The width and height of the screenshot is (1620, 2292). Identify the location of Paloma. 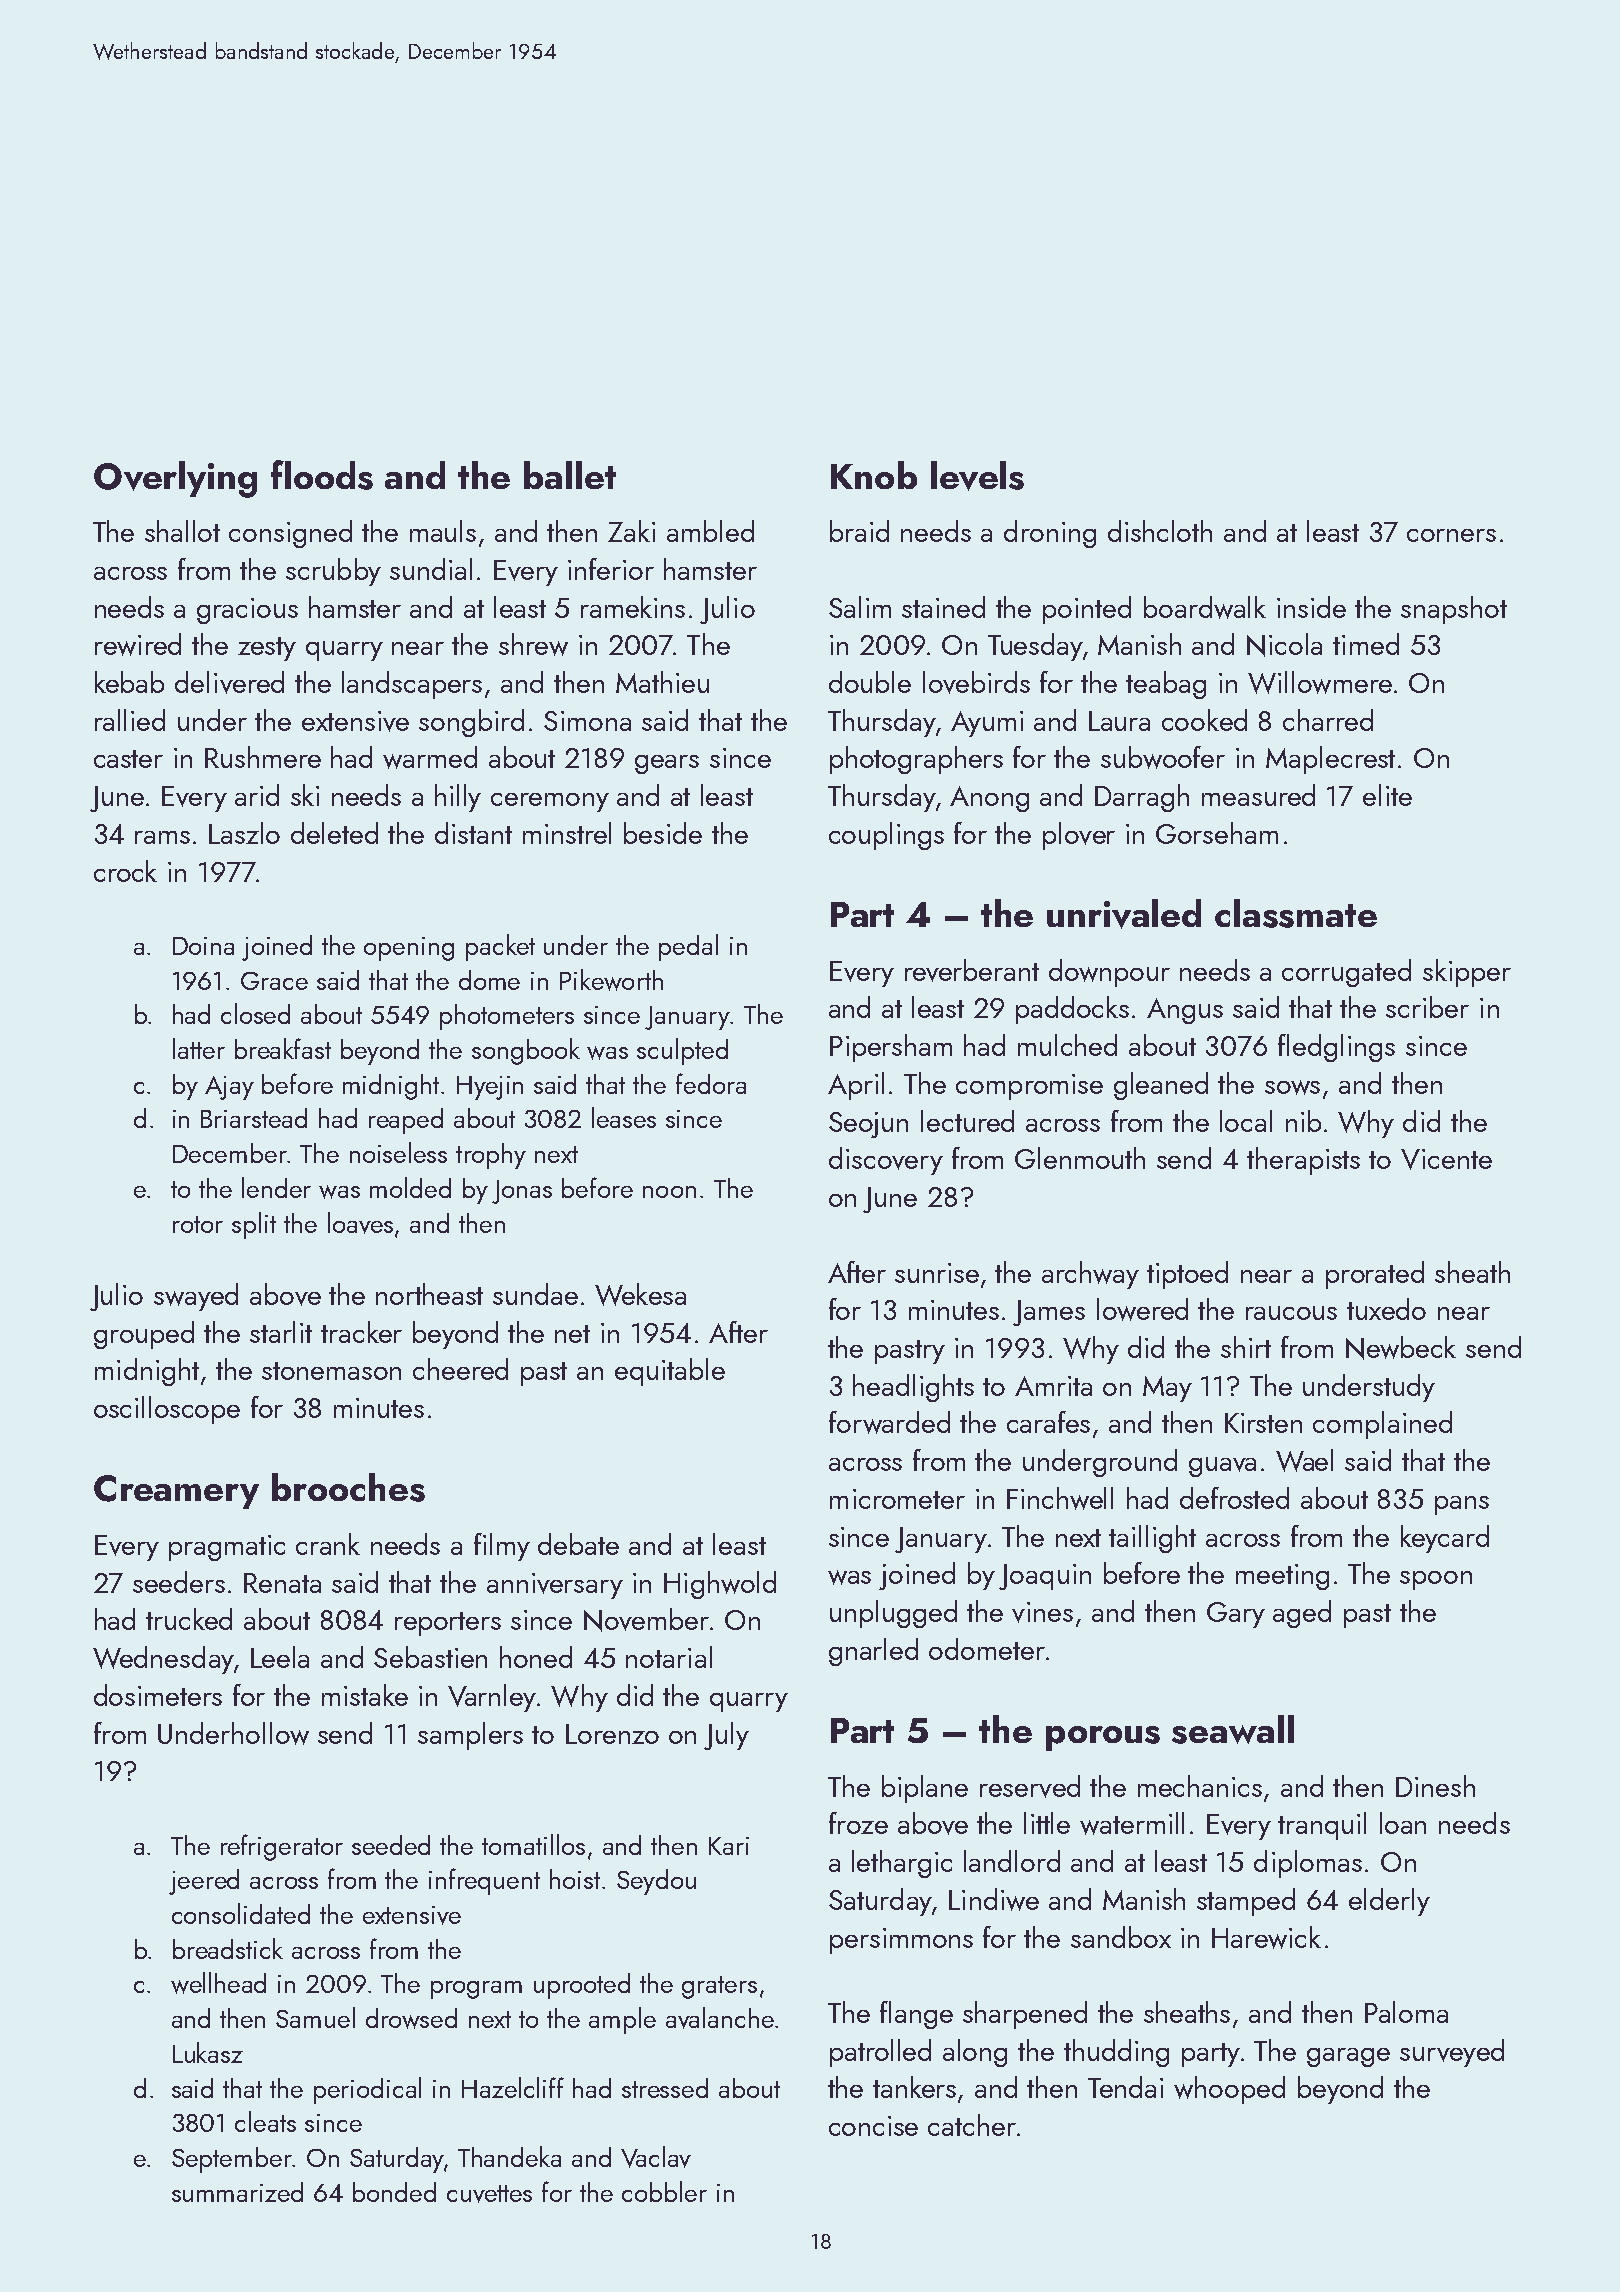
(1406, 2012).
